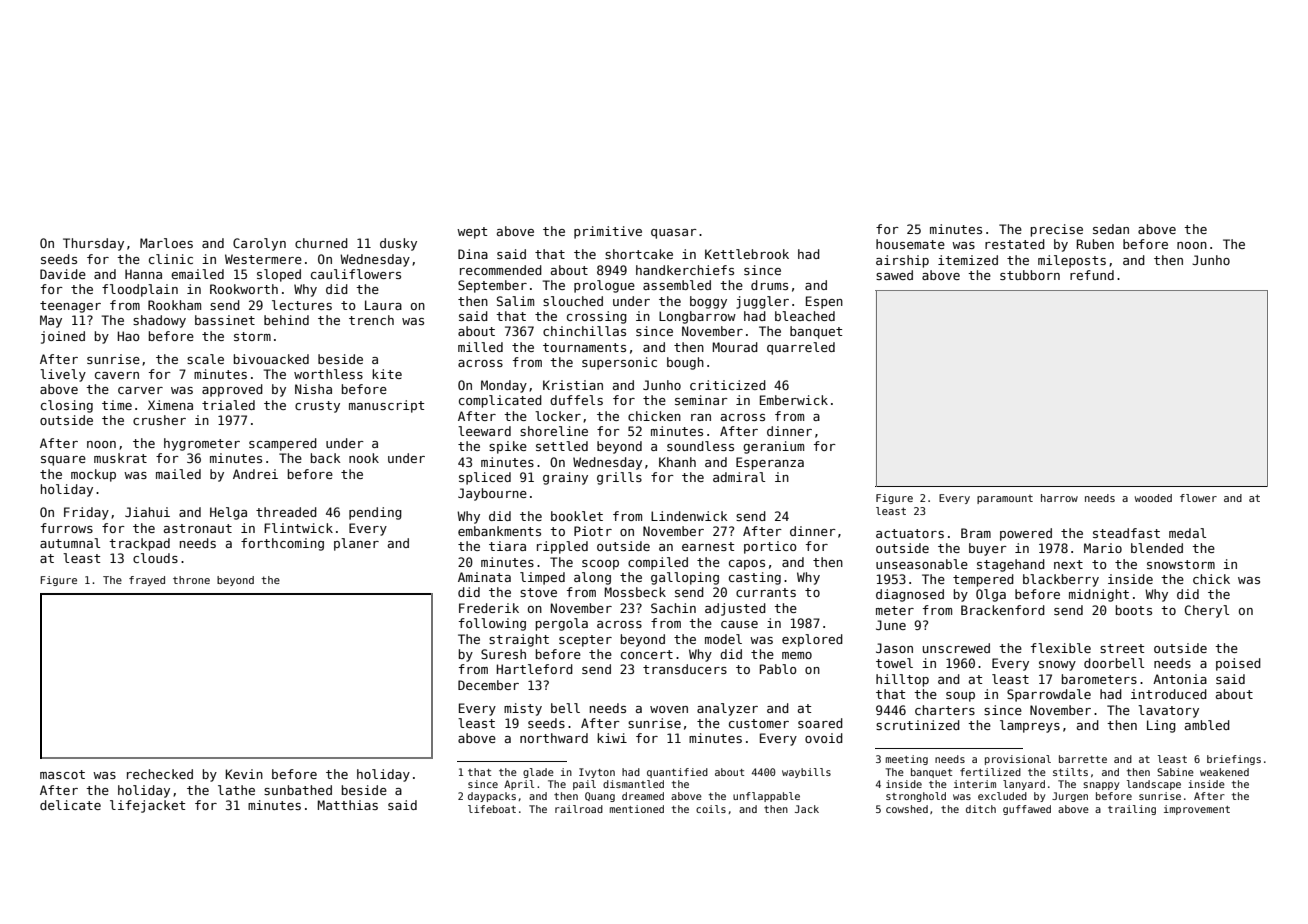  Describe the element at coordinates (63, 461) in the screenshot. I see `square` at that location.
